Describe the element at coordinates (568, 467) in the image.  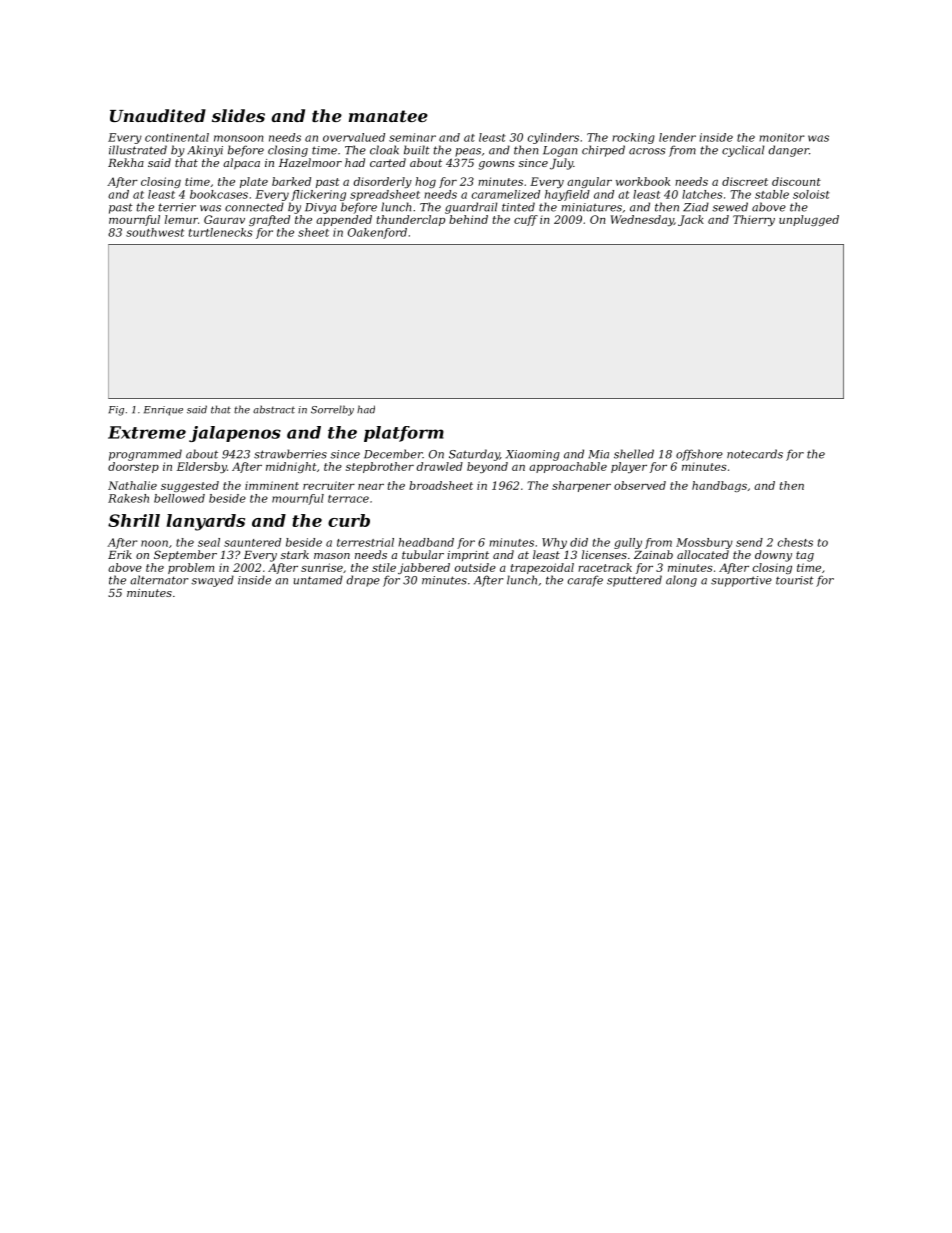
I see `approachable` at that location.
